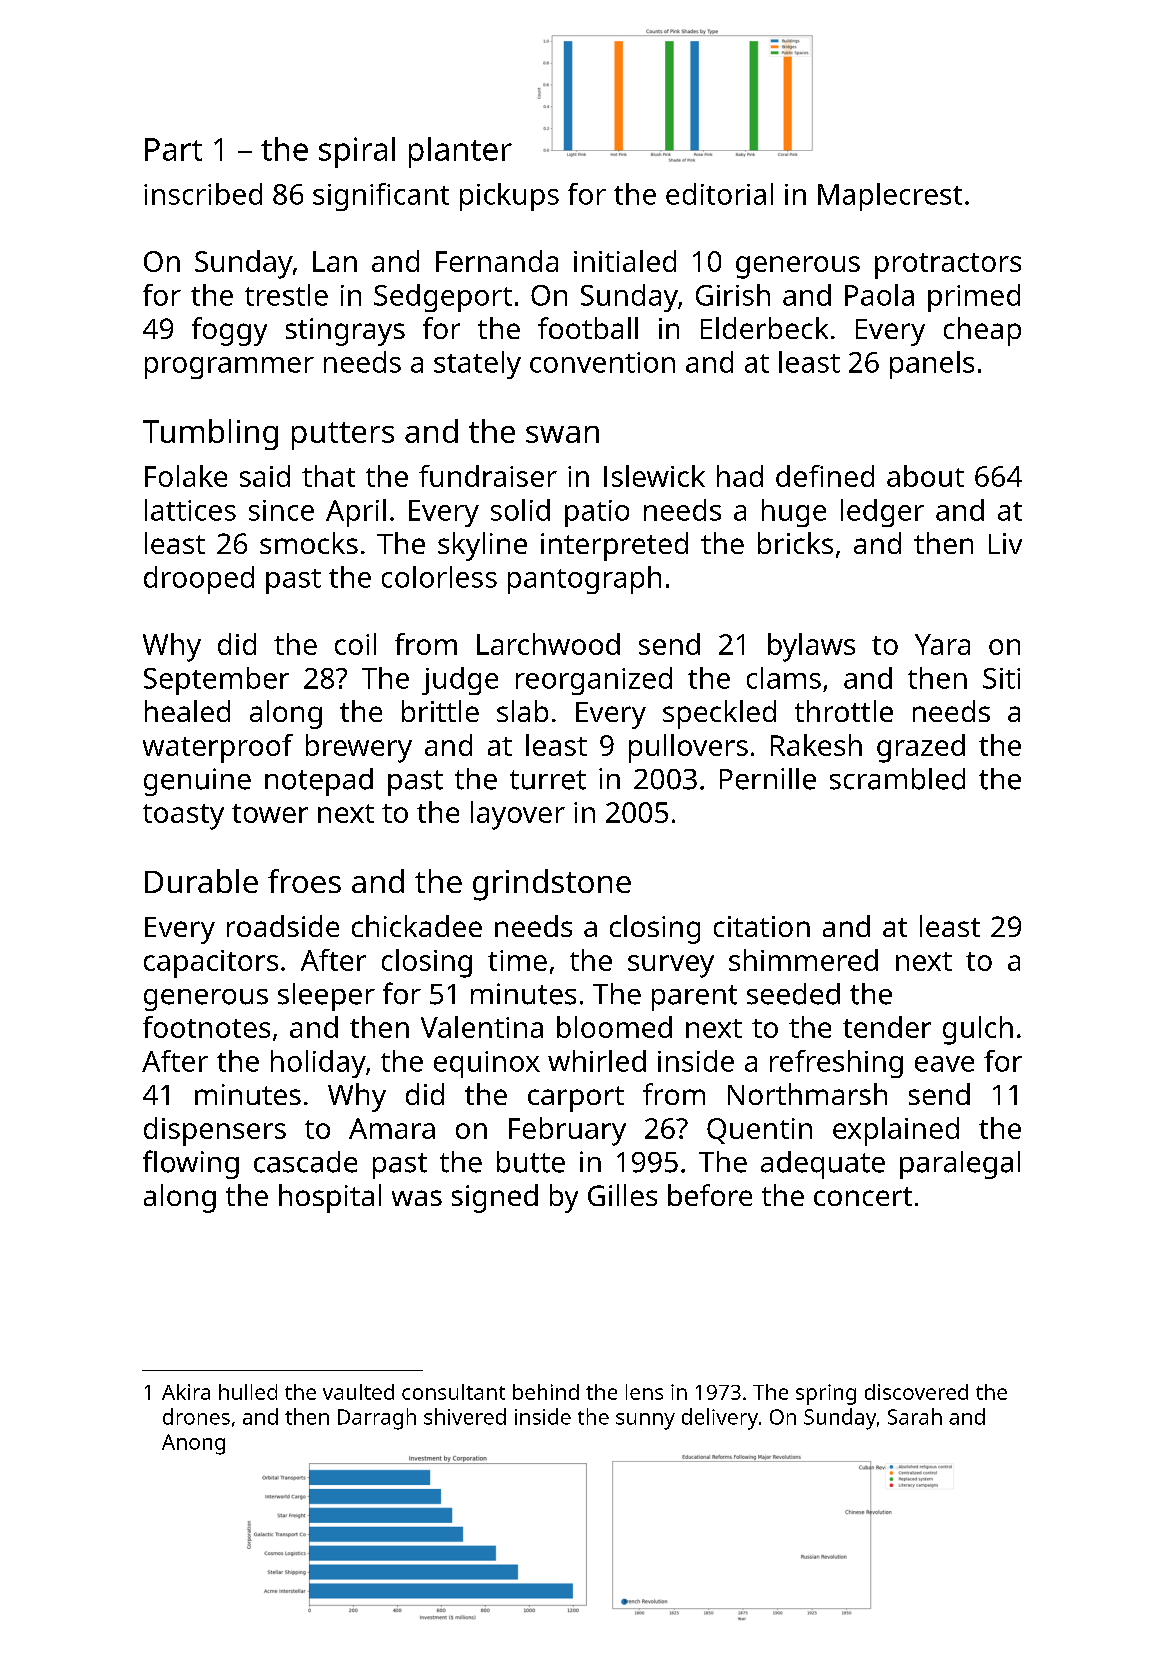 This page has height=1654, width=1165. I want to click on scrambled, so click(897, 779).
